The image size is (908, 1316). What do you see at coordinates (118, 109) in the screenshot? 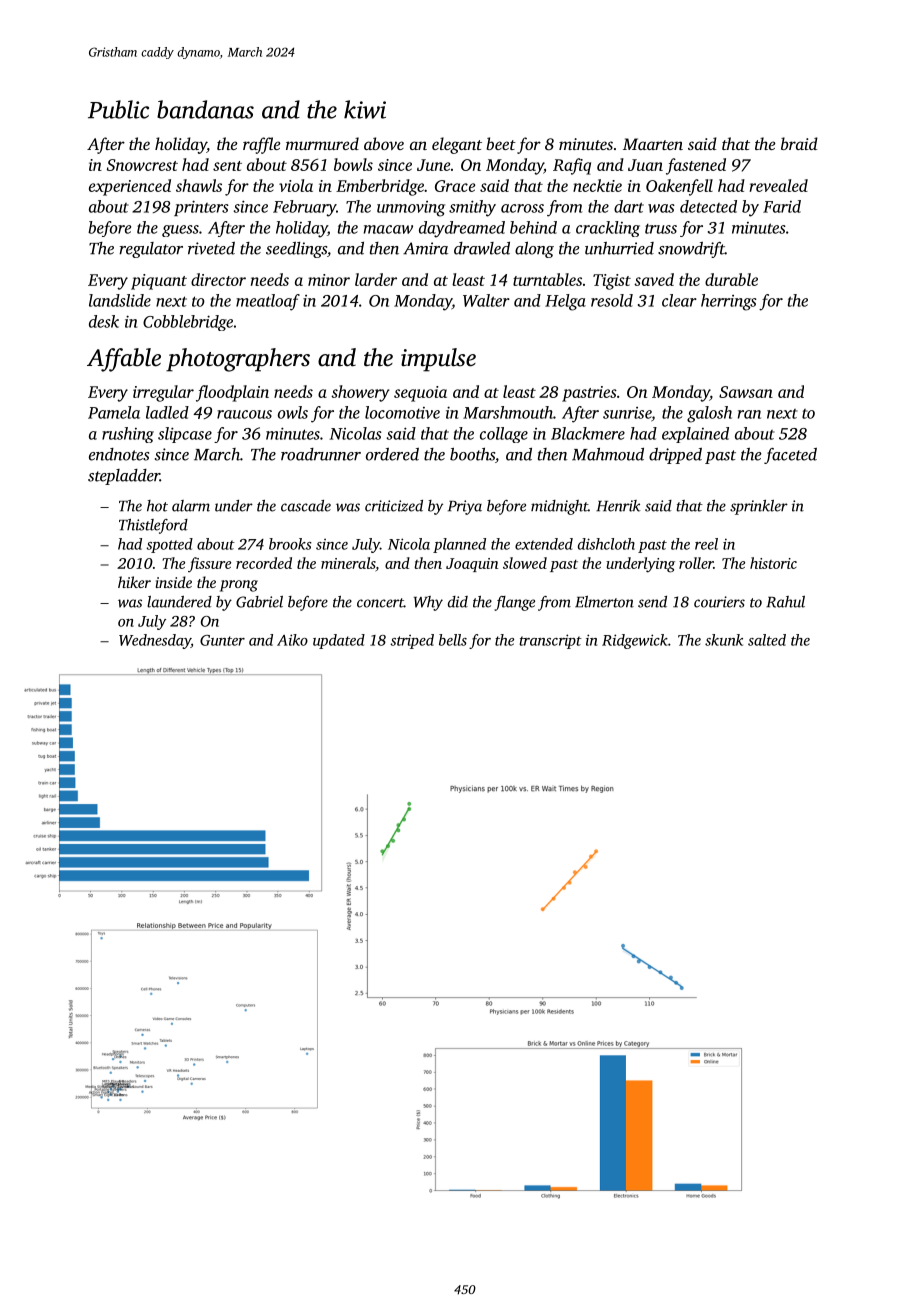
I see `Public` at bounding box center [118, 109].
